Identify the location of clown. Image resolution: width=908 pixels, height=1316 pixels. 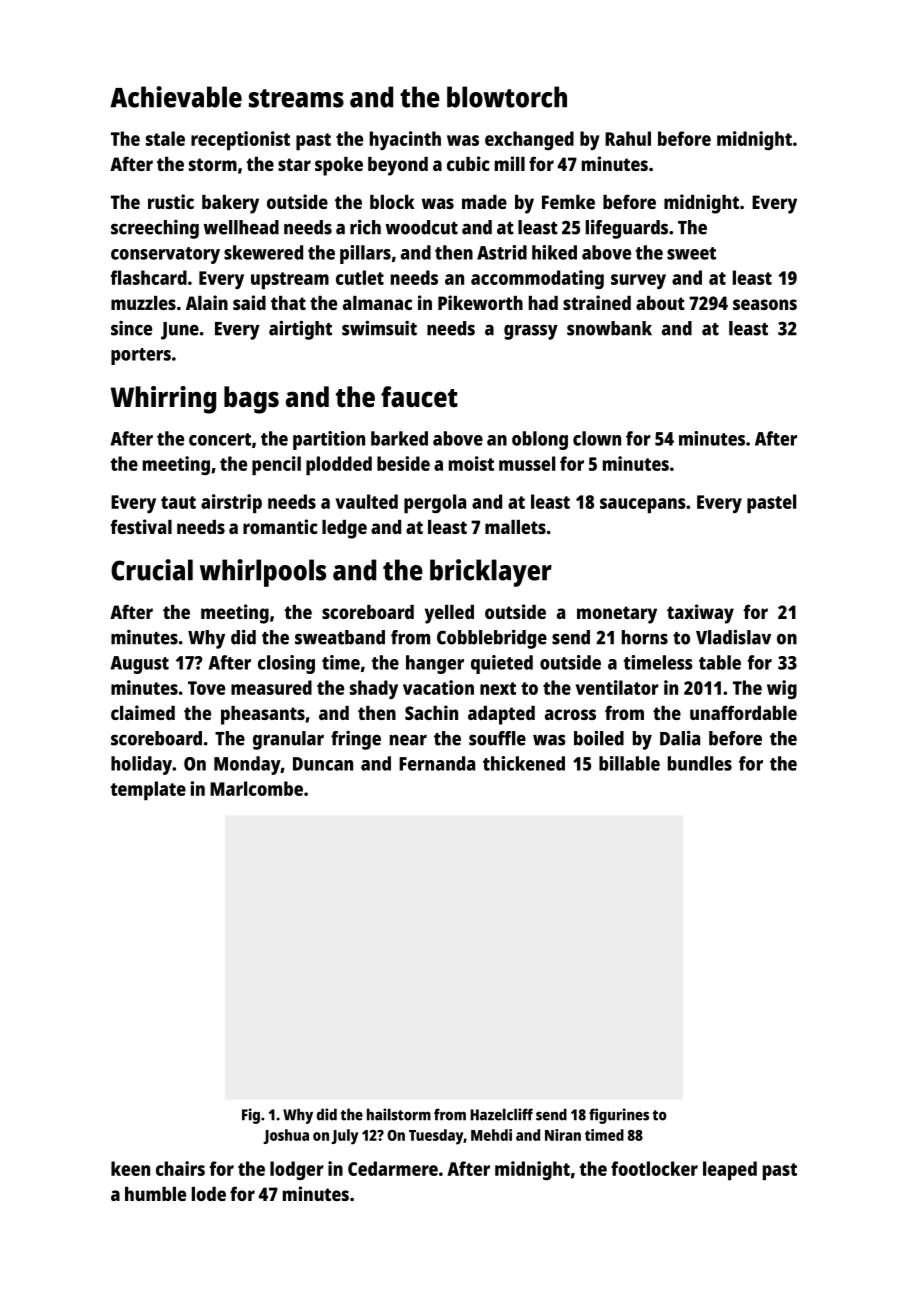
(597, 438).
